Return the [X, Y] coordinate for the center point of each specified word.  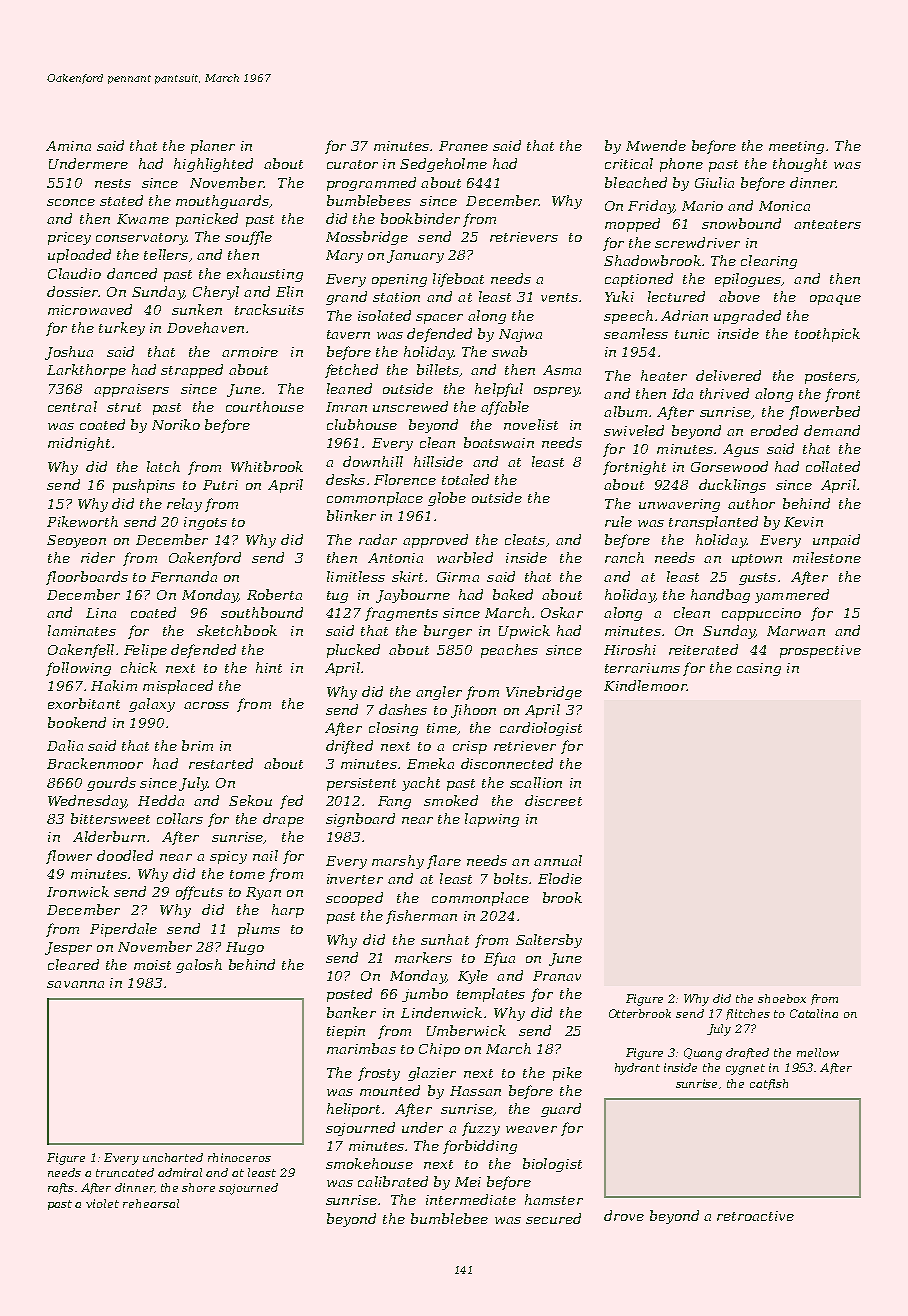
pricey [69, 238]
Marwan [796, 631]
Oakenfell [81, 651]
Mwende [656, 145]
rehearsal [151, 1203]
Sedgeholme [443, 165]
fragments [401, 614]
